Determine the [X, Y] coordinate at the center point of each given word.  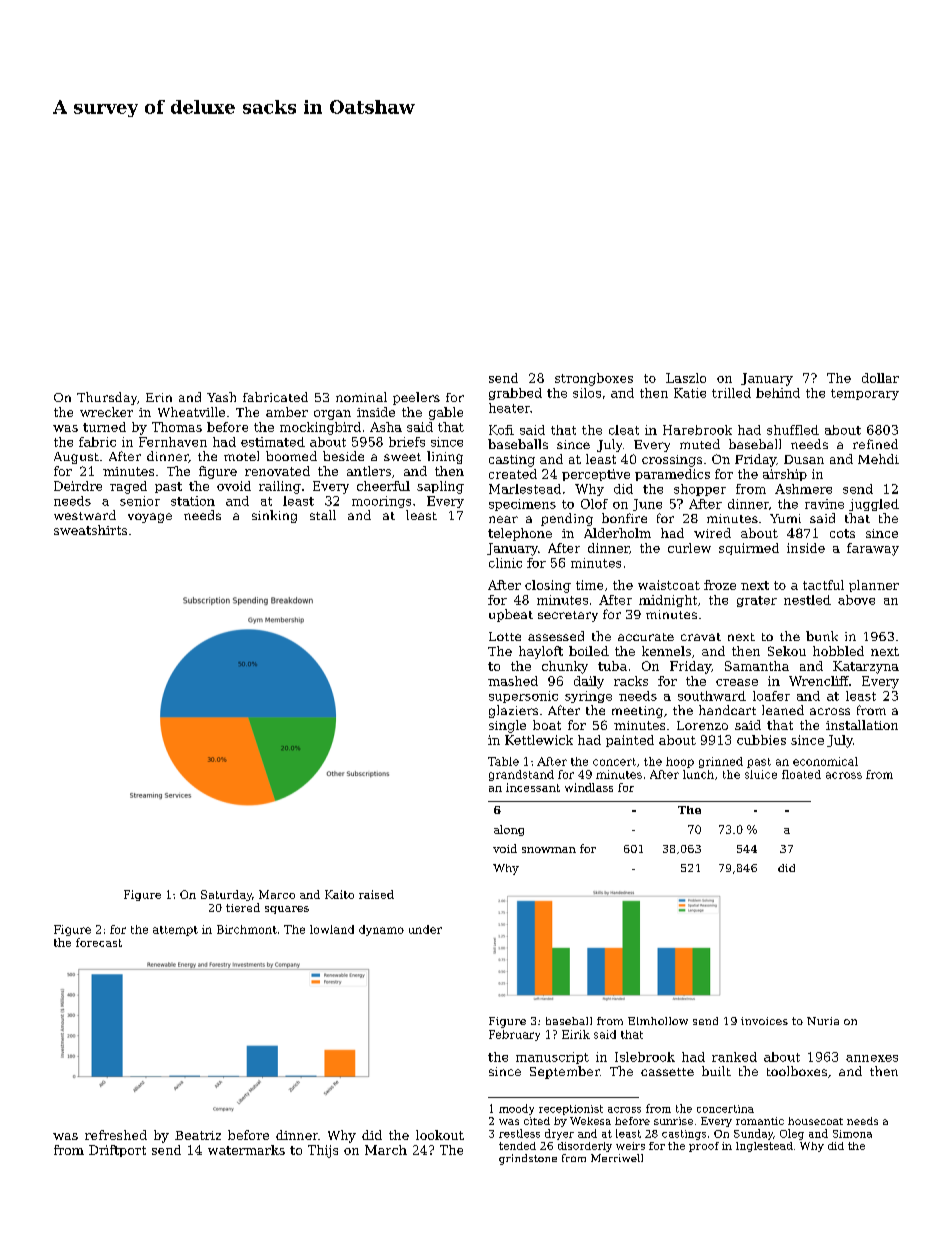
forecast [99, 942]
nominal [361, 397]
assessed [556, 636]
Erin [159, 397]
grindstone [528, 1159]
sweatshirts [90, 530]
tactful [823, 585]
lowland [332, 929]
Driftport [117, 1151]
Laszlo [686, 378]
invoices [764, 1021]
